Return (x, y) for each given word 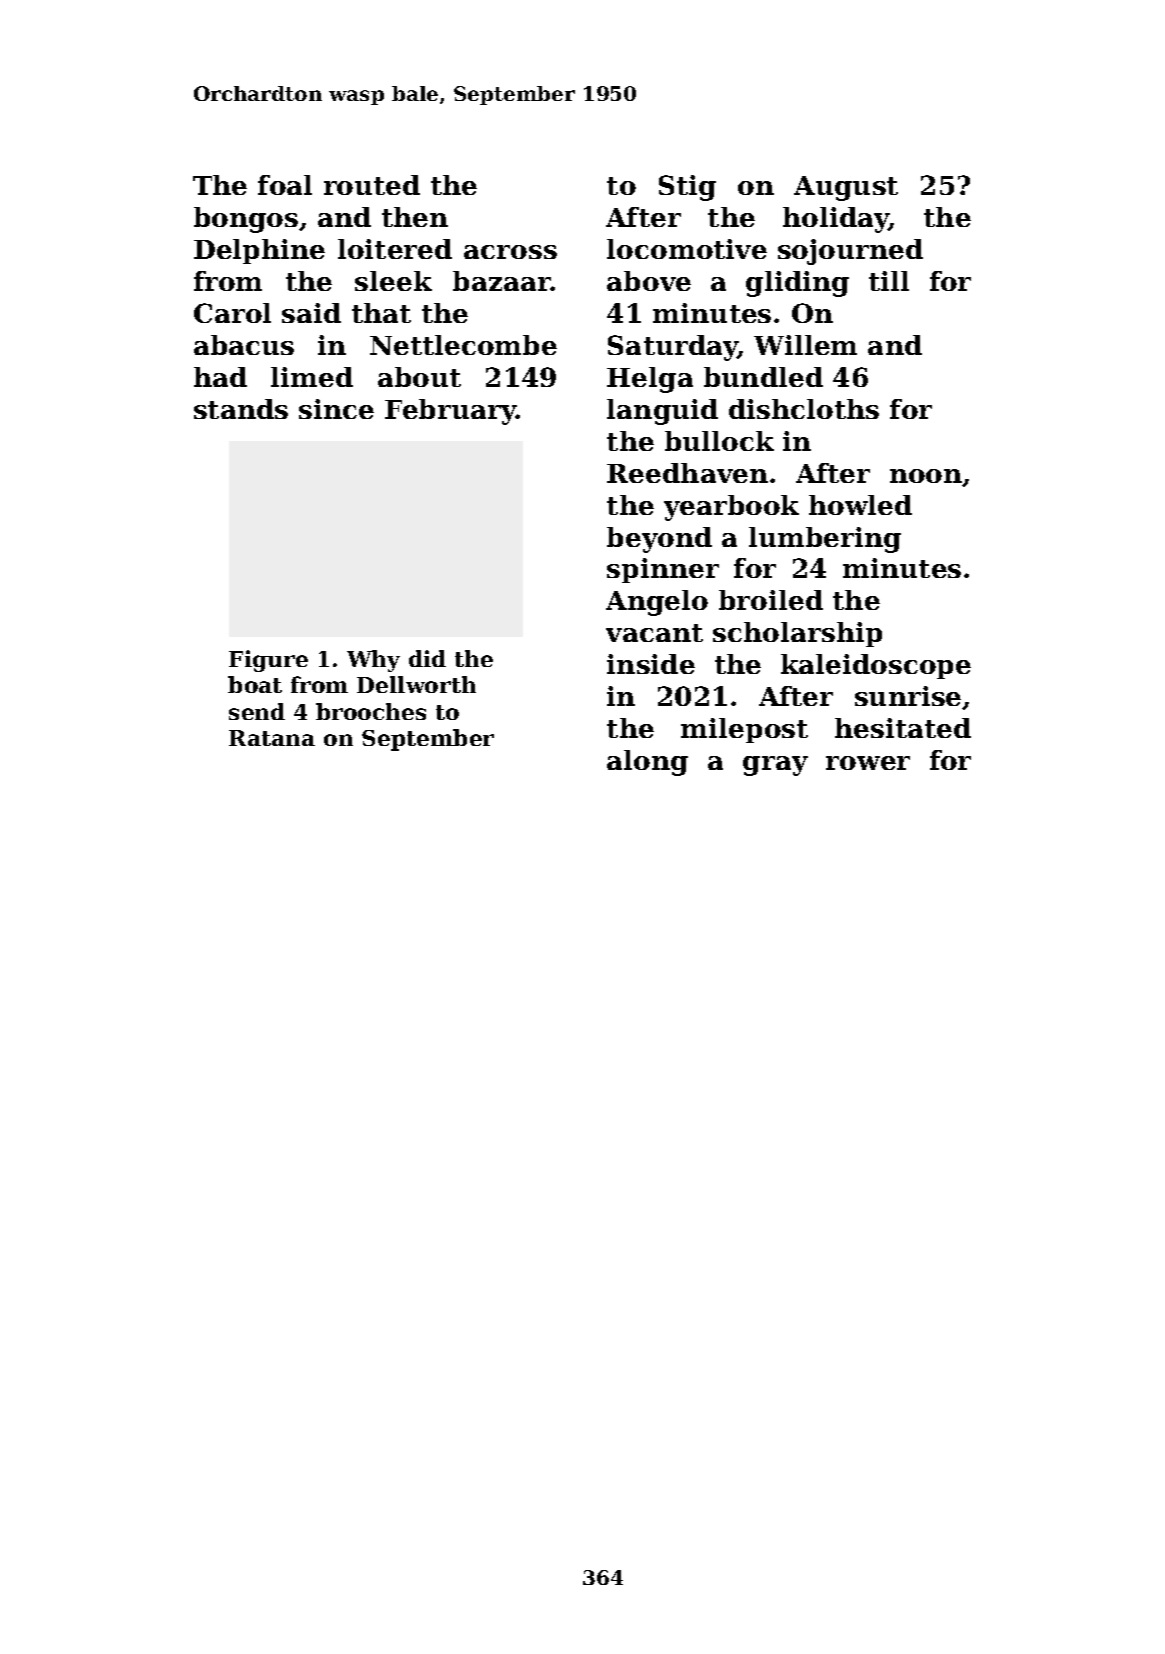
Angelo (657, 603)
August (846, 188)
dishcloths (804, 409)
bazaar (502, 281)
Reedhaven (687, 473)
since (336, 409)
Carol (232, 313)
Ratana (272, 738)
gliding (797, 284)
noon (926, 477)
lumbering (825, 540)
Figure (268, 661)
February (451, 412)
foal (285, 185)
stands (241, 409)
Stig (687, 188)
